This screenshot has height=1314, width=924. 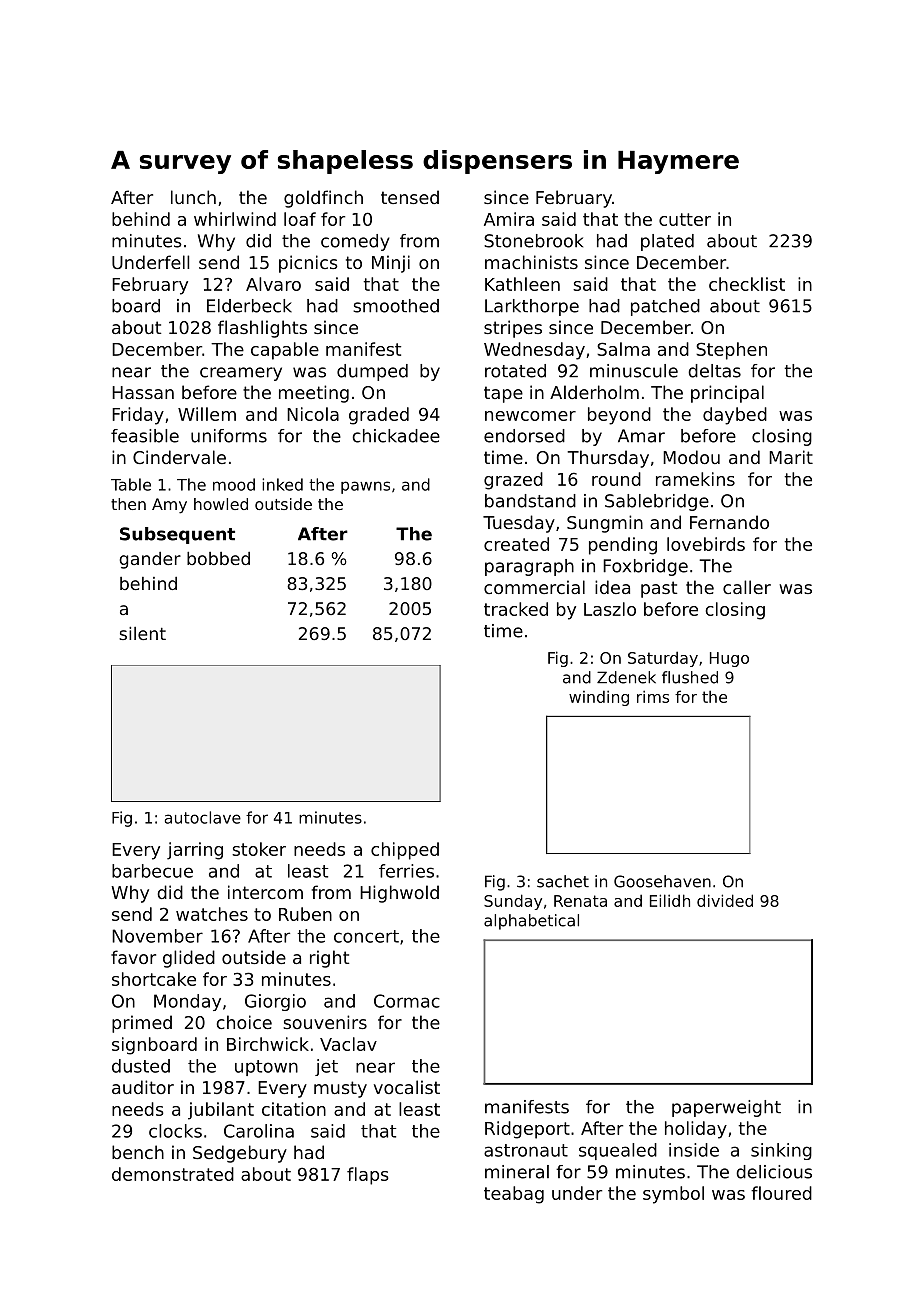 What do you see at coordinates (150, 560) in the screenshot?
I see `gander` at bounding box center [150, 560].
